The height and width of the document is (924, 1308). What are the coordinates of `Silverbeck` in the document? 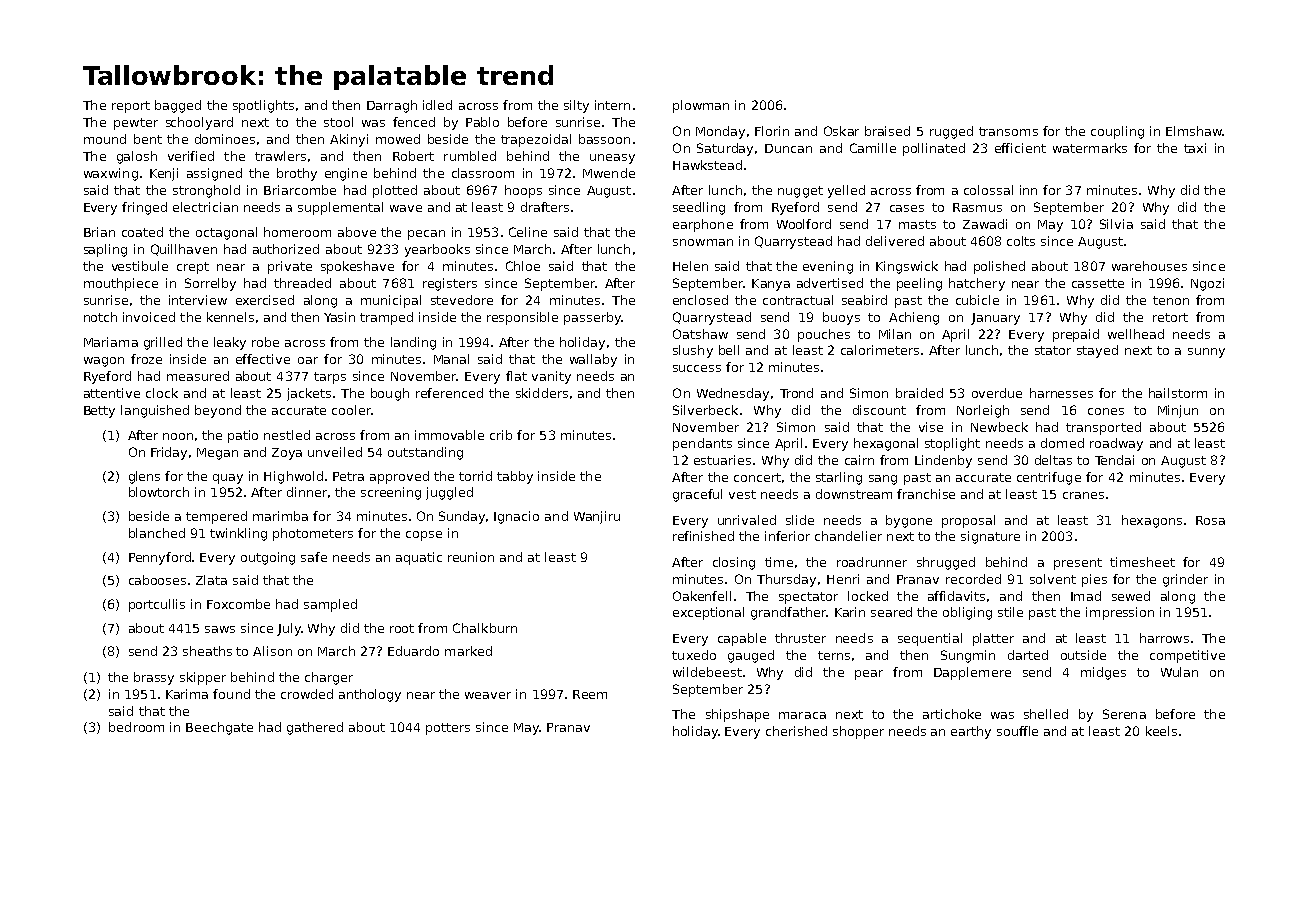 It's located at (705, 410).
